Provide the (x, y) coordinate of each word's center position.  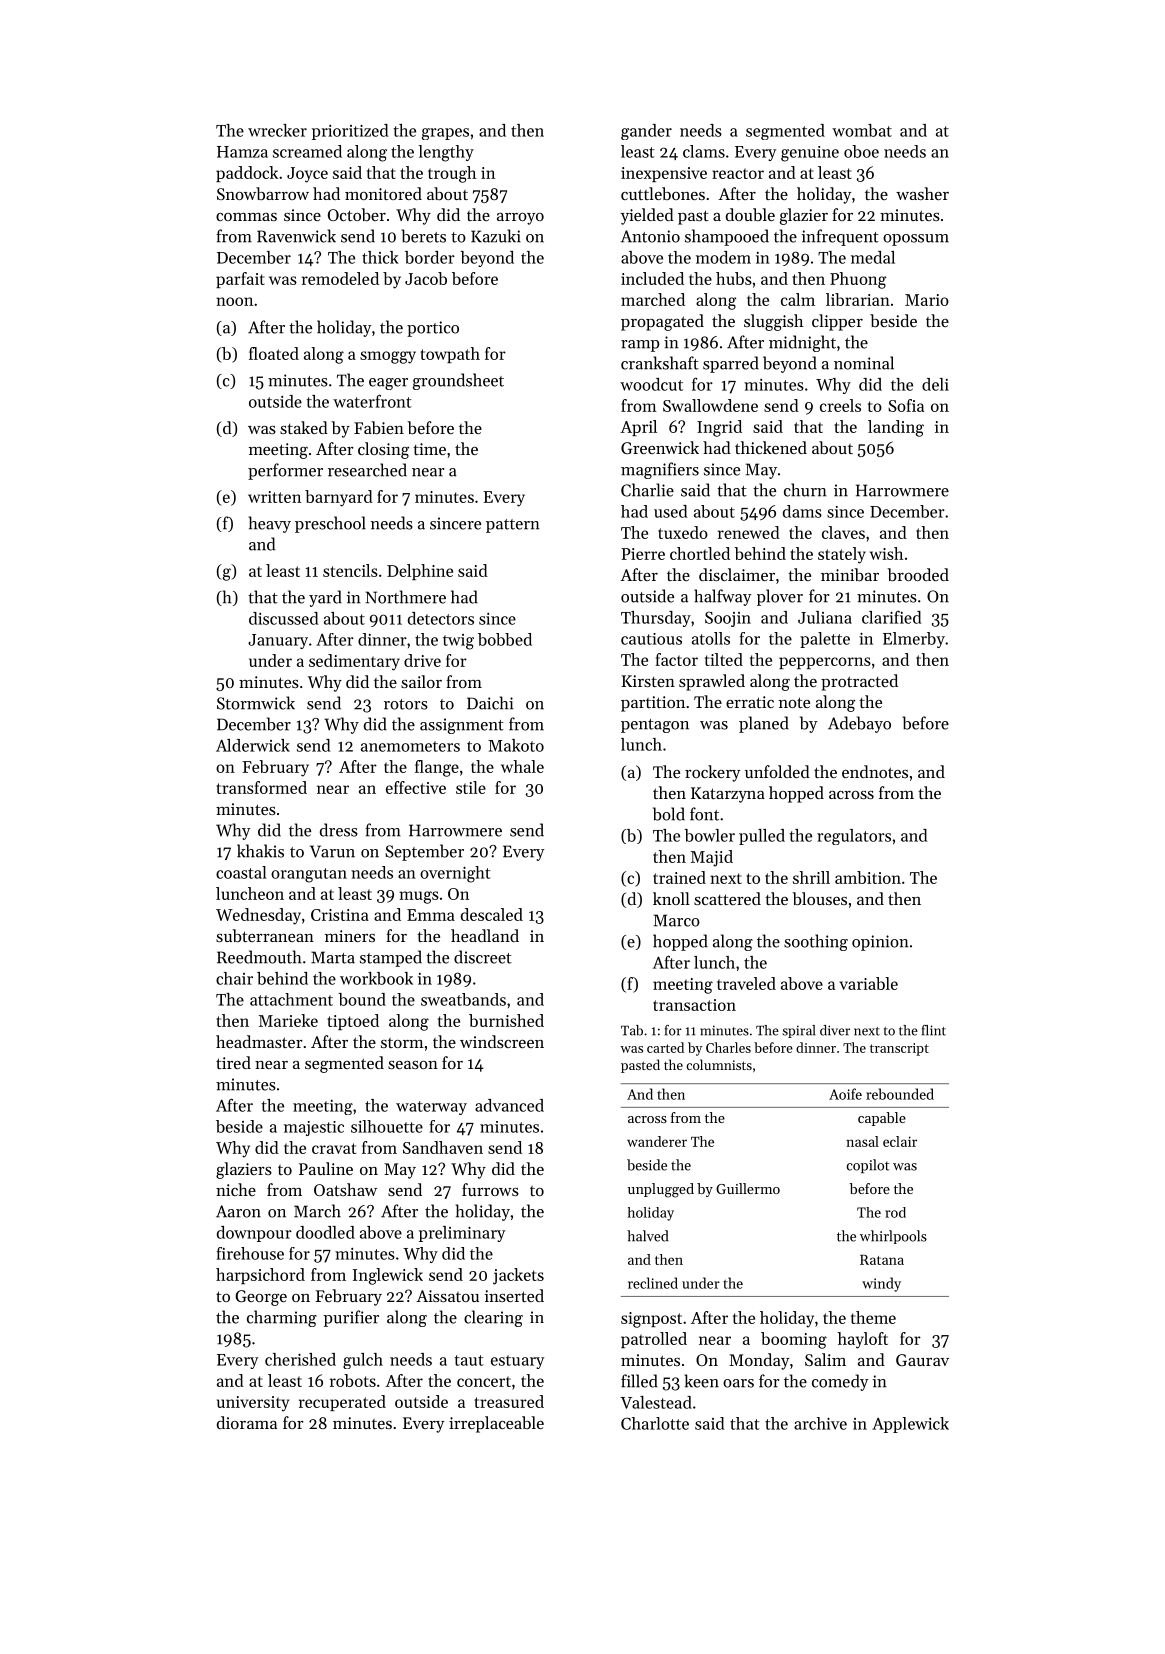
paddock (247, 174)
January (278, 641)
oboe (861, 151)
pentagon (655, 726)
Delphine (420, 572)
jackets (518, 1276)
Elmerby (914, 640)
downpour (254, 1234)
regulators (854, 837)
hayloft (863, 1340)
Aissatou (447, 1296)
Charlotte (655, 1423)
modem (723, 257)
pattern (513, 526)
